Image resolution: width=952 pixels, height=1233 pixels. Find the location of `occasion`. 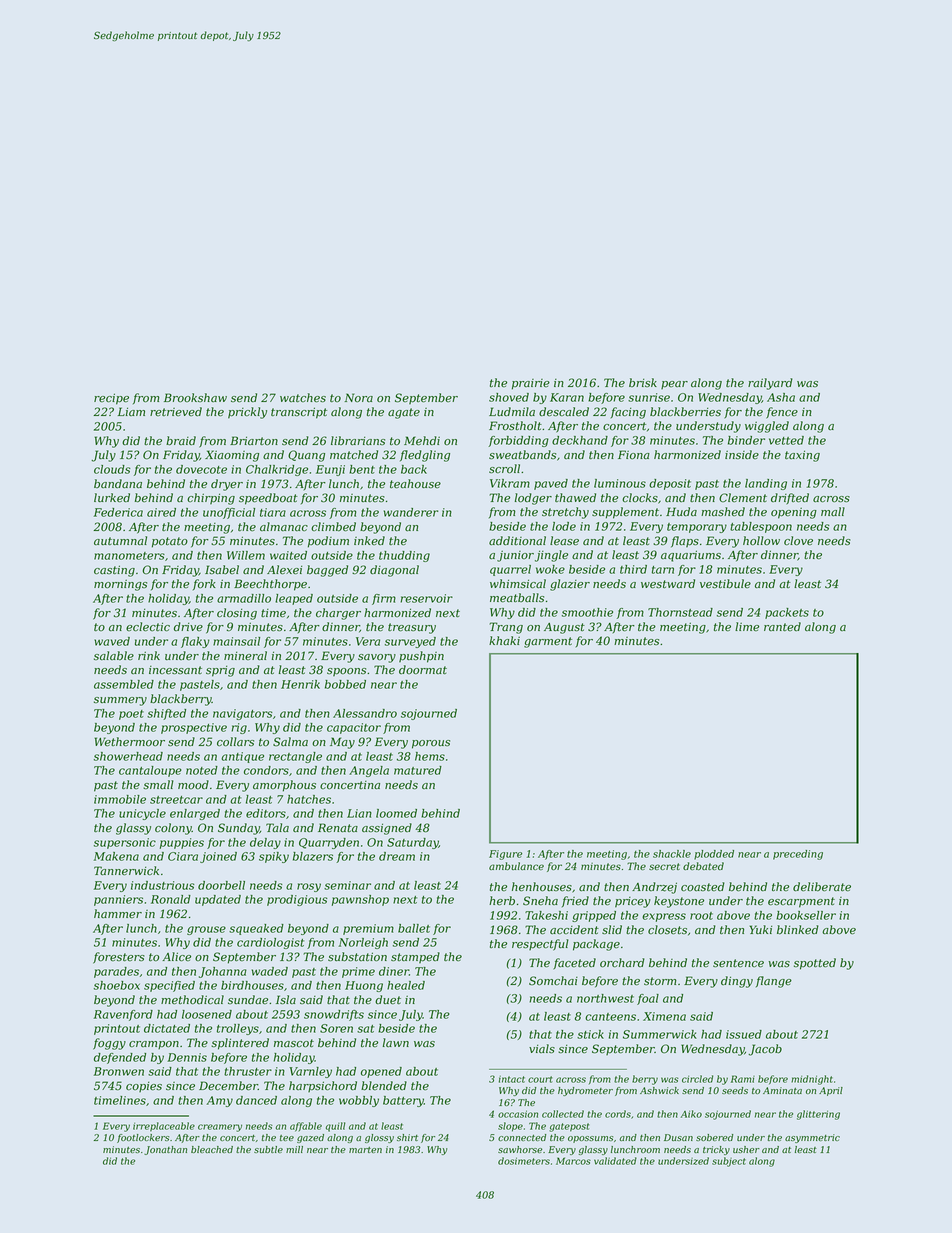

occasion is located at coordinates (518, 1114).
